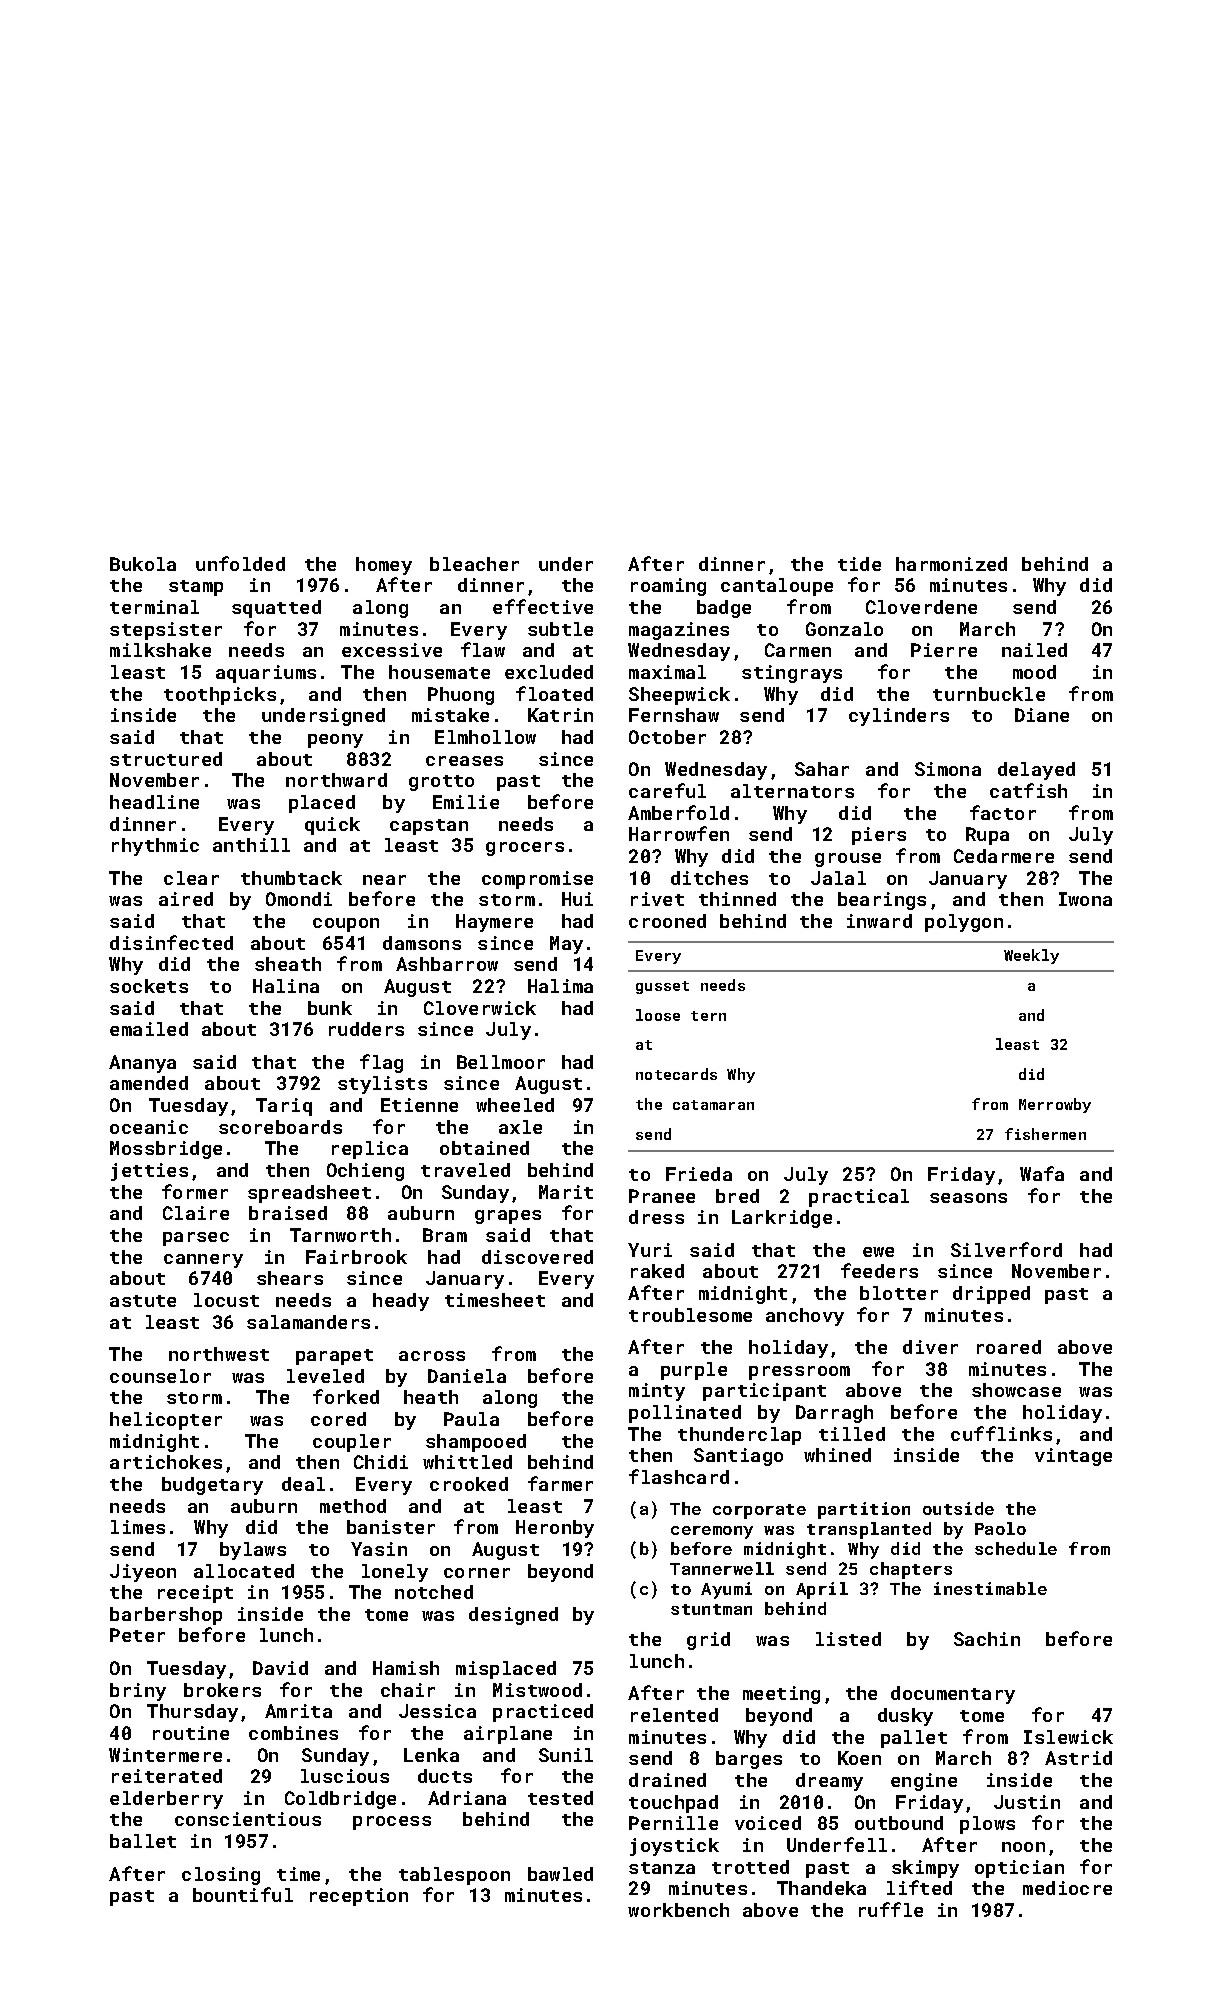 The height and width of the document is (2015, 1223). I want to click on ruffle, so click(891, 1909).
